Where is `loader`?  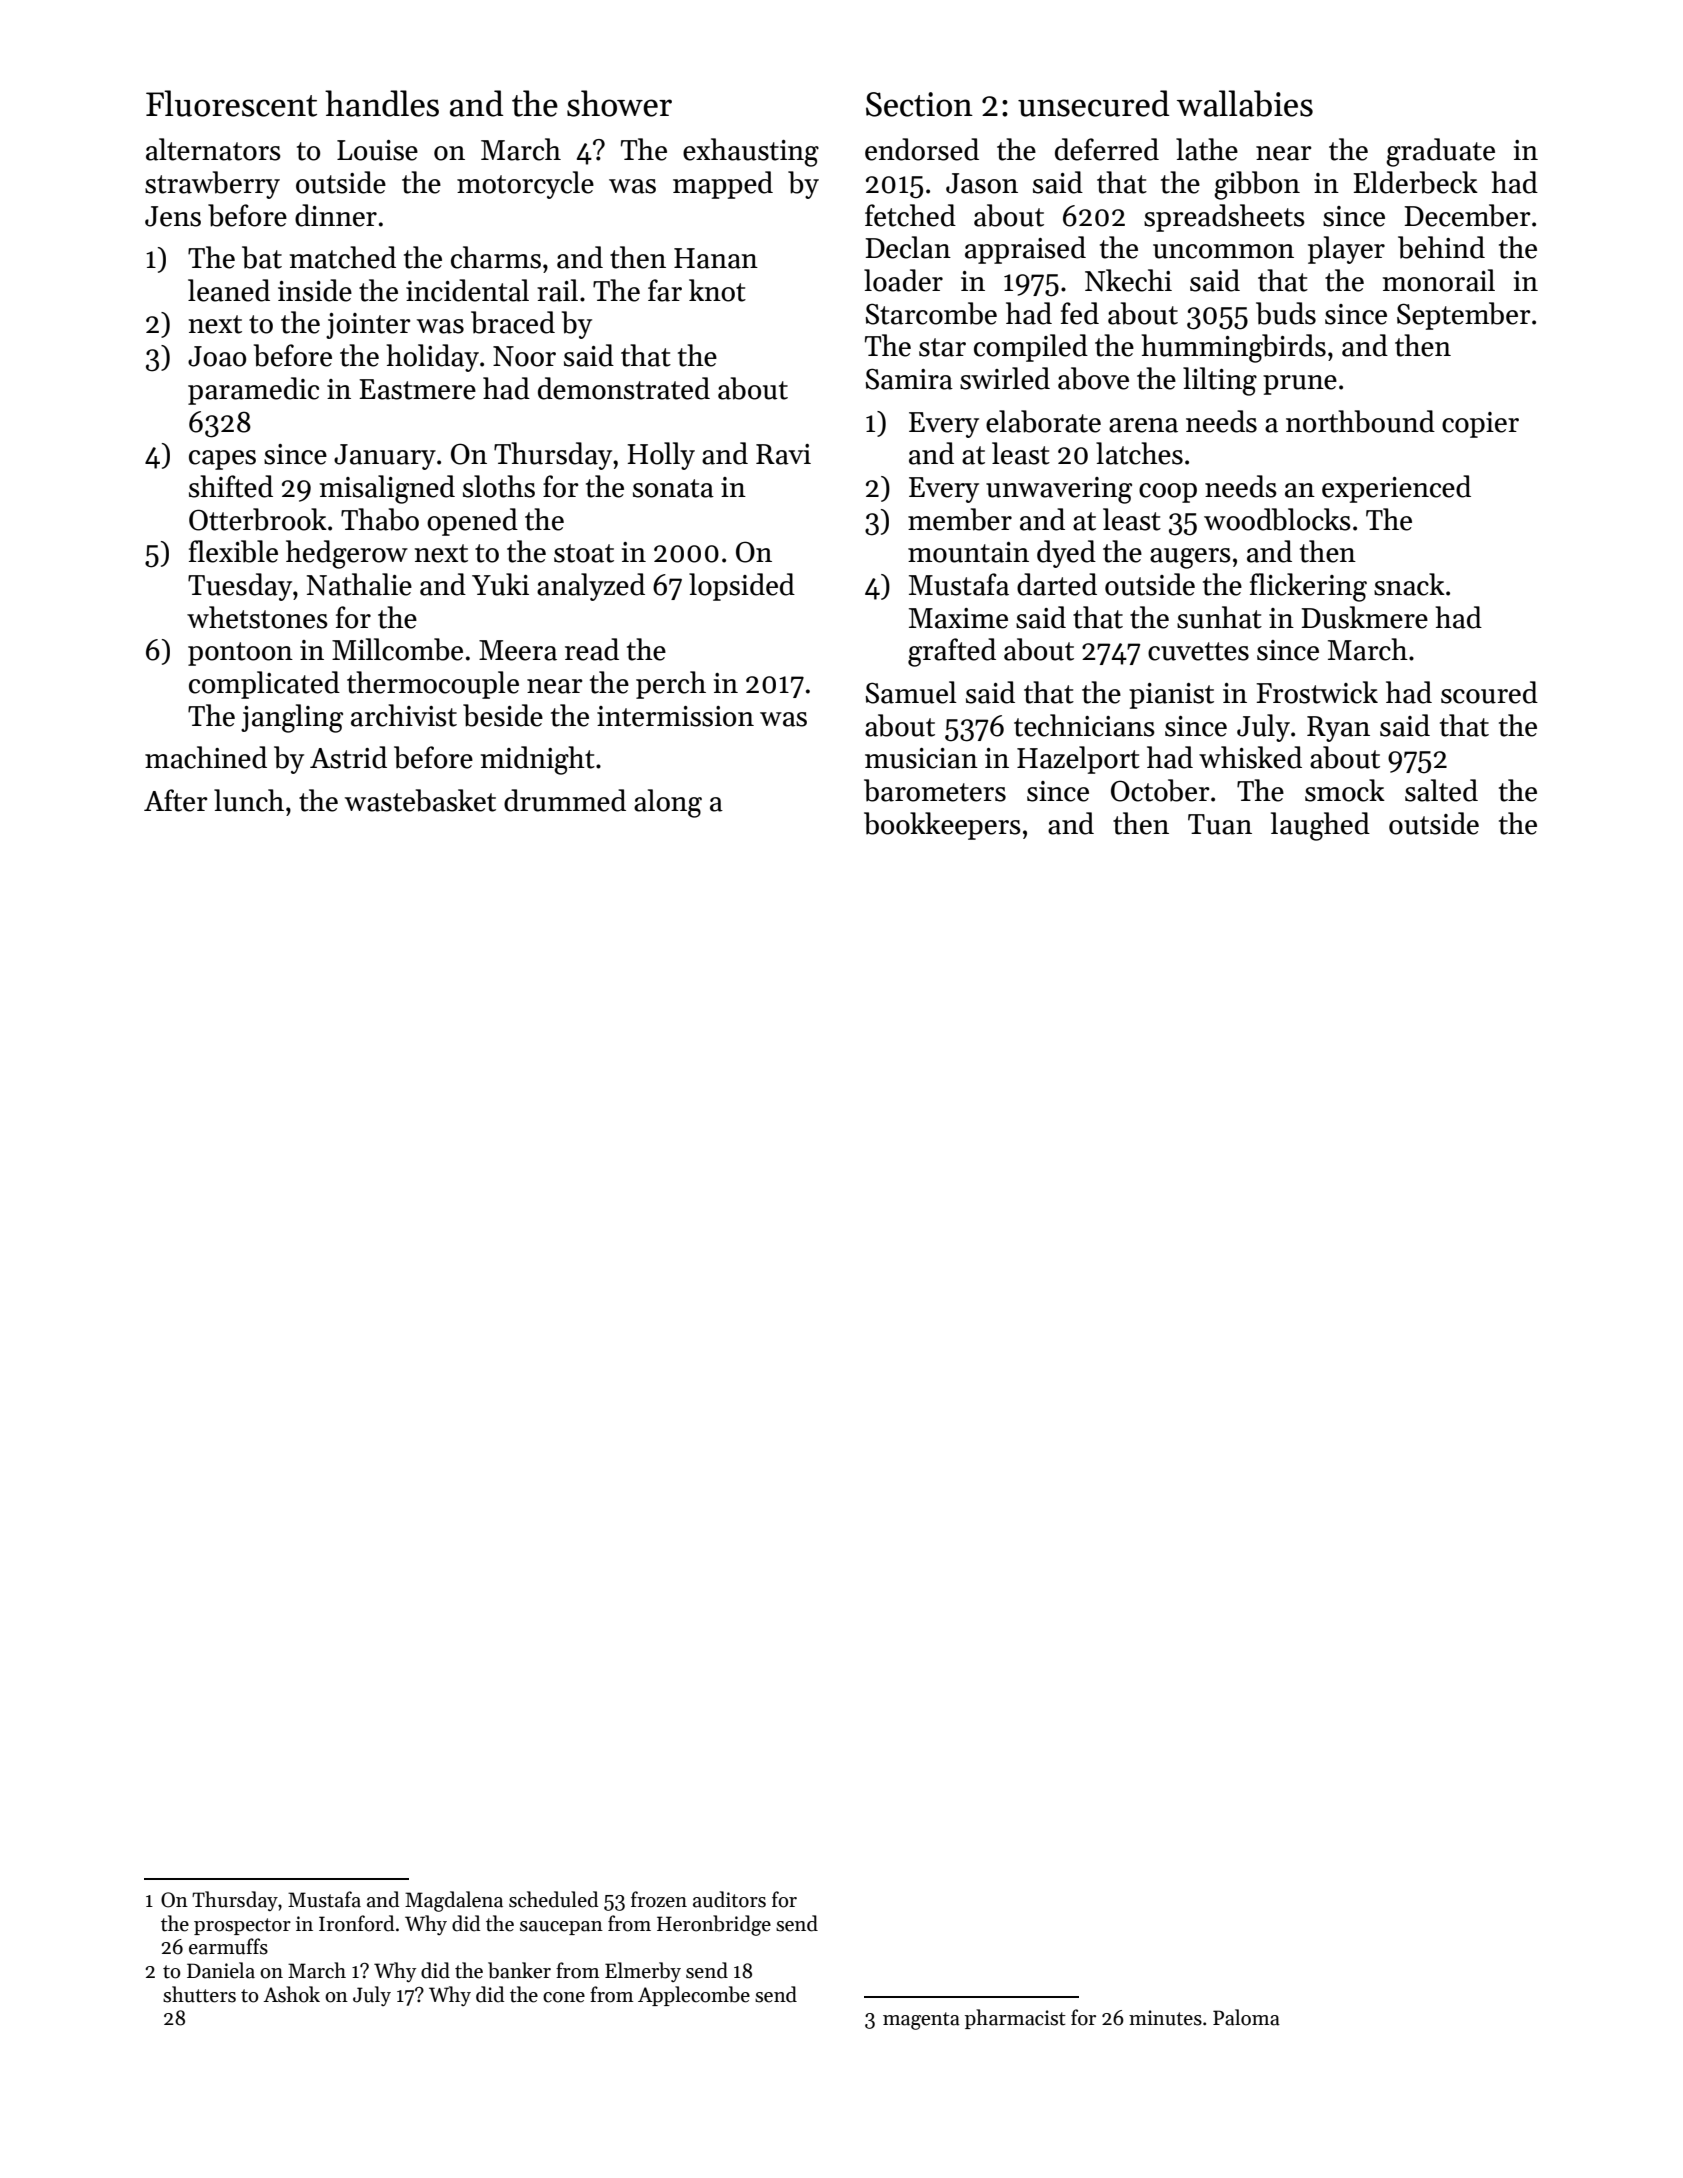
loader is located at coordinates (903, 280).
